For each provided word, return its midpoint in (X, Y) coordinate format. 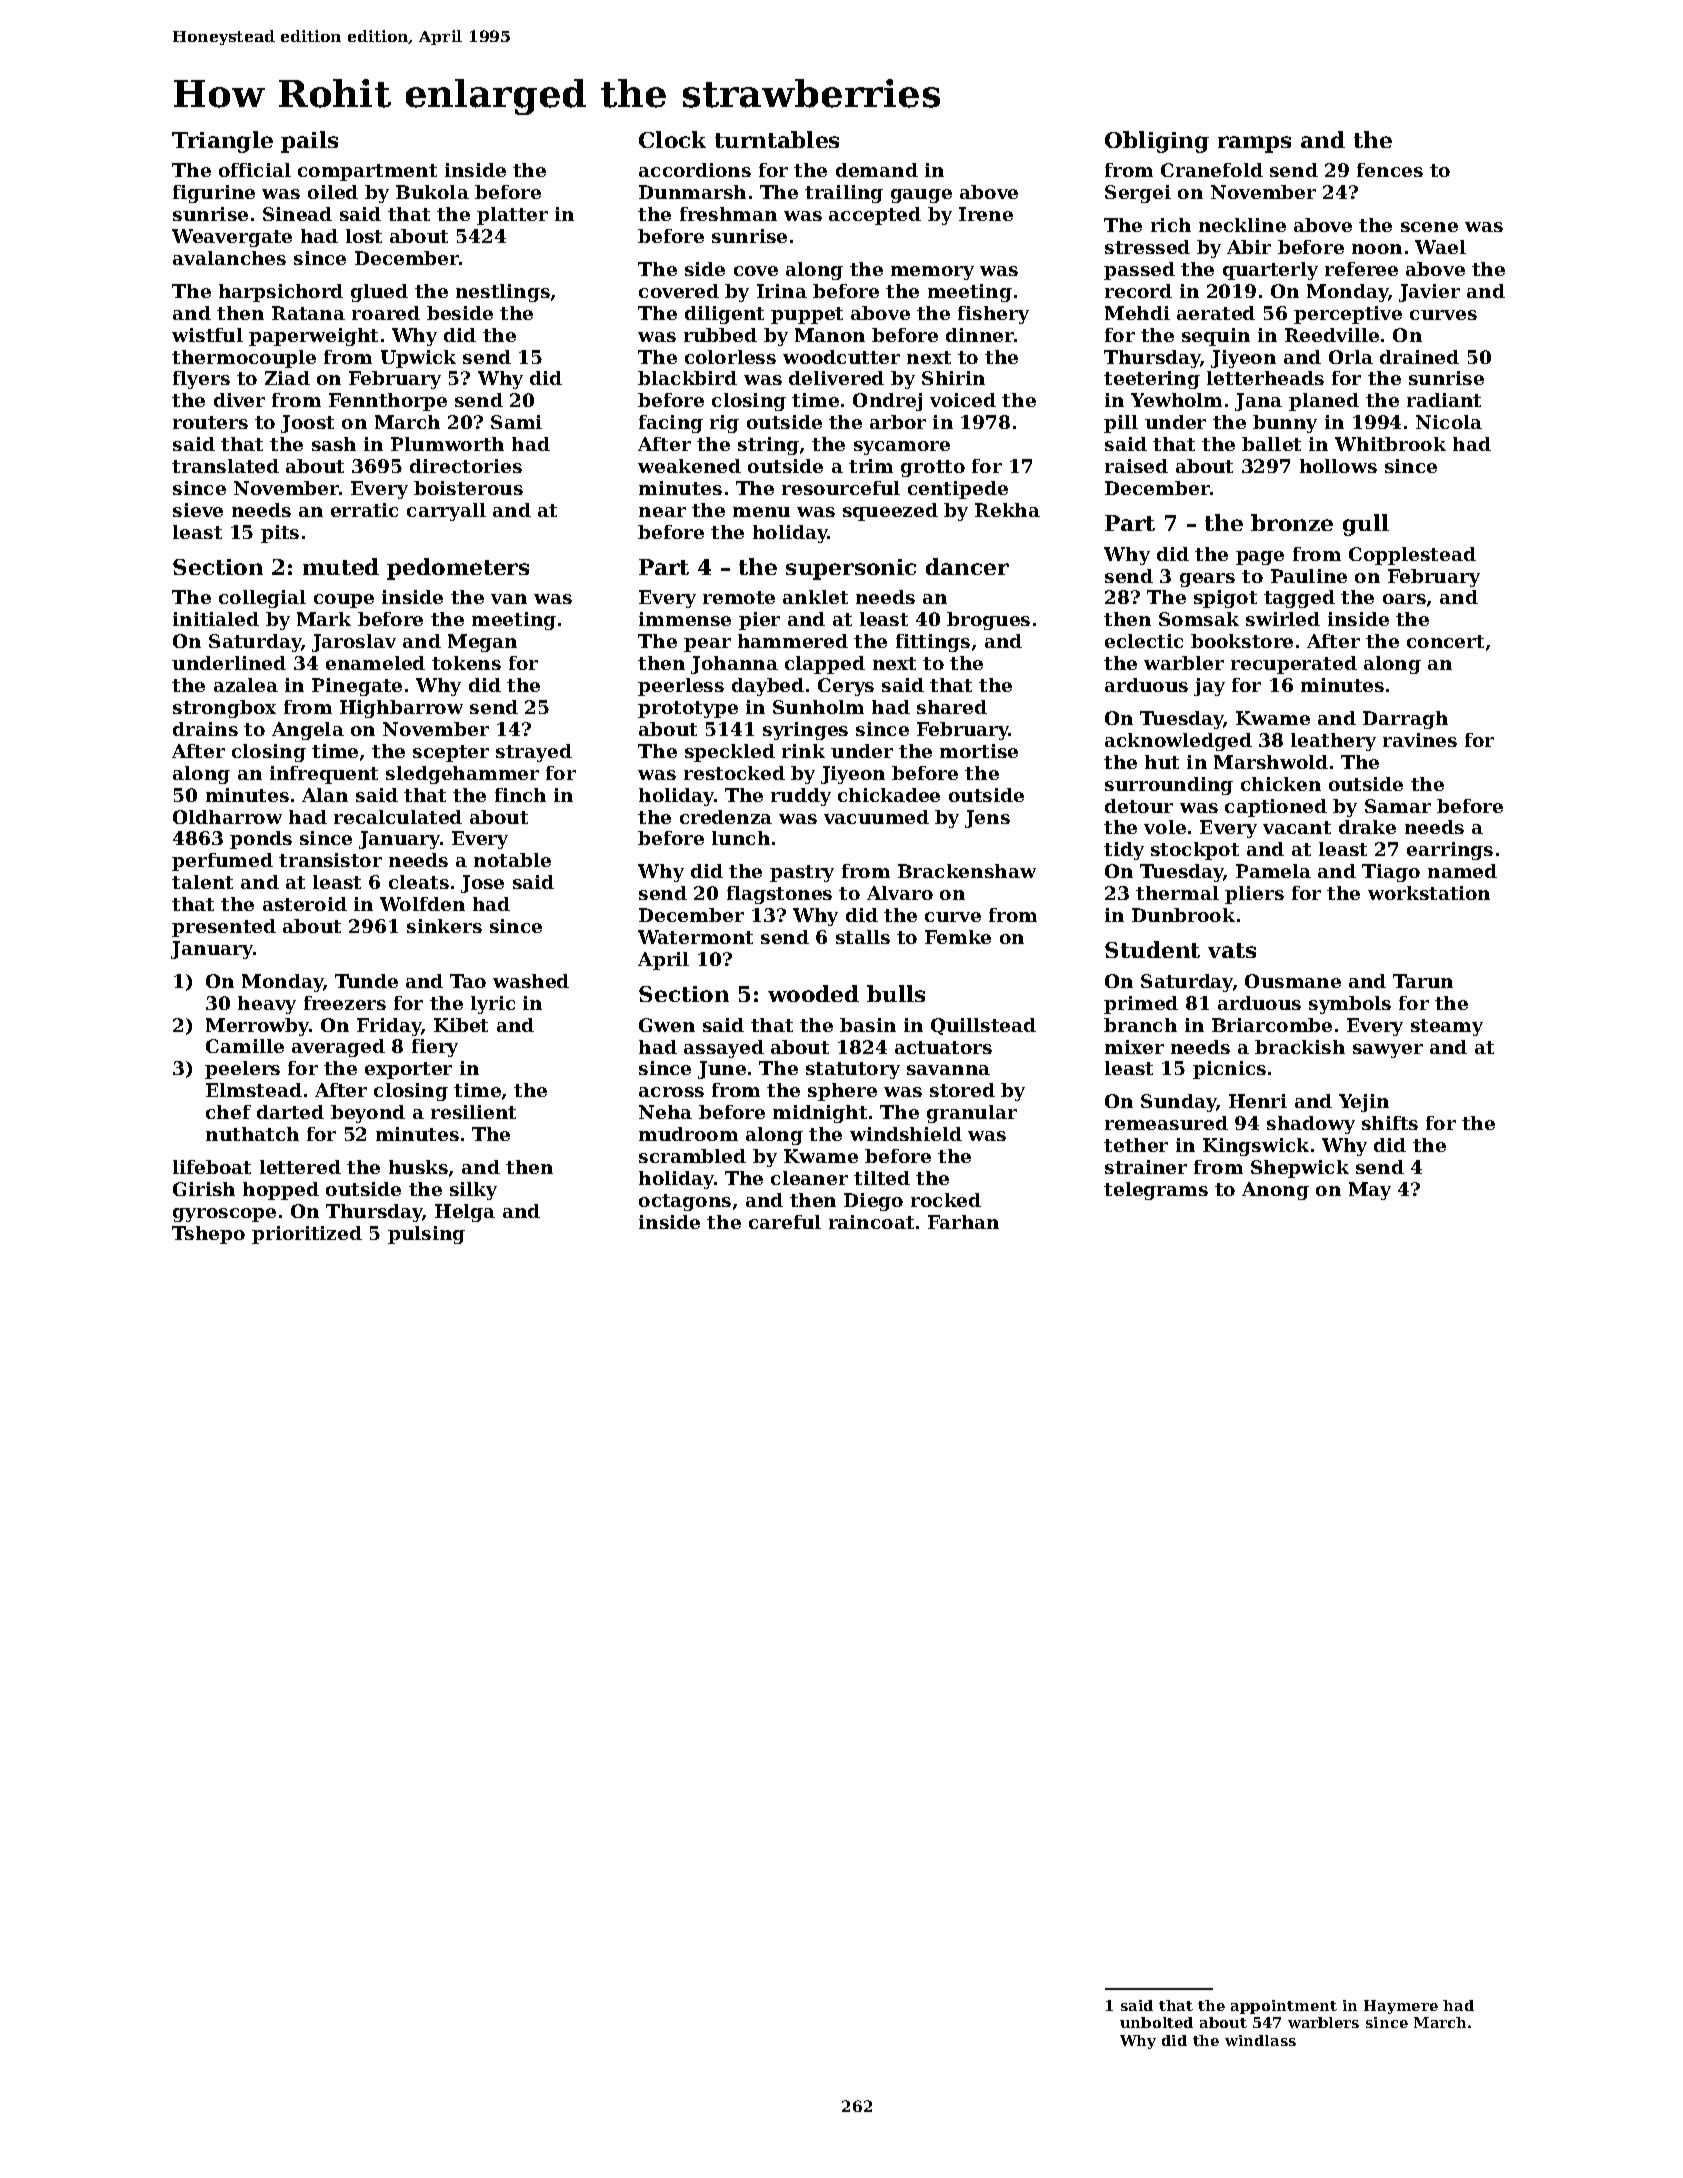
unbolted (1156, 2022)
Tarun (1423, 981)
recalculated (398, 817)
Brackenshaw (967, 871)
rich (1171, 225)
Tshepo (208, 1235)
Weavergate (232, 238)
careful (785, 1222)
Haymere (1401, 2007)
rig (724, 424)
